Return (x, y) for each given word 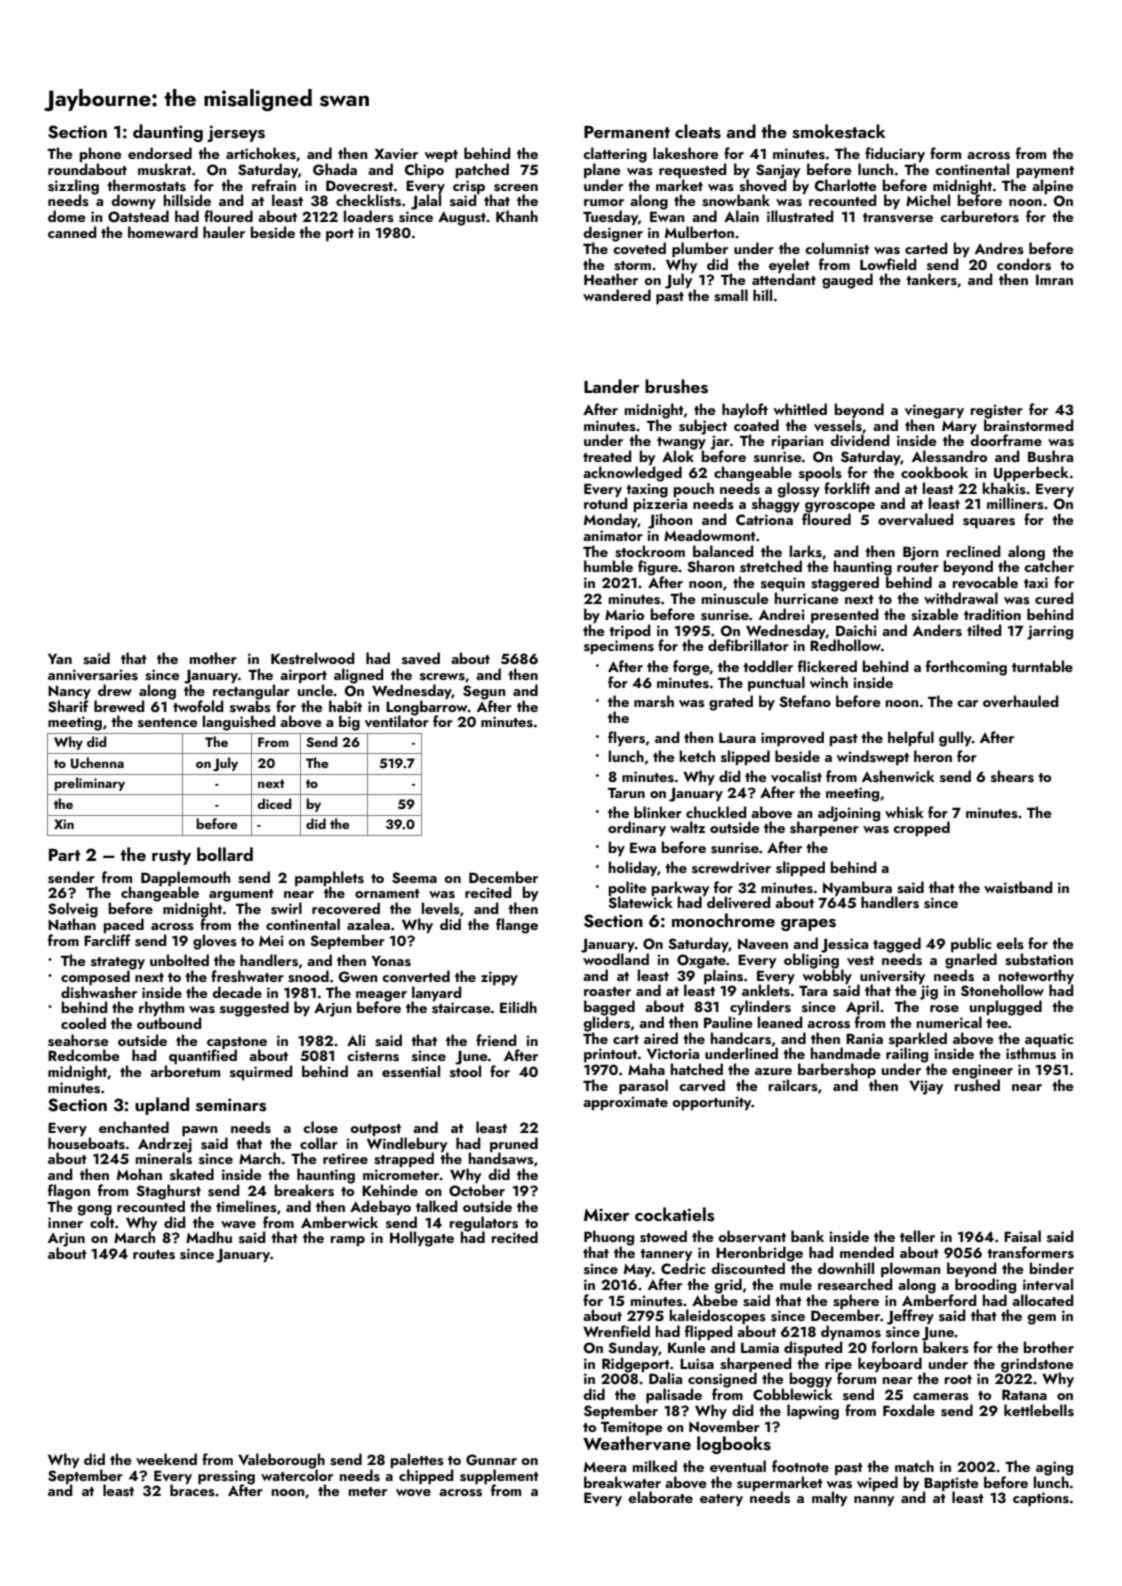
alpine (1053, 186)
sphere (856, 1301)
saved (421, 658)
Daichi (856, 630)
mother (213, 658)
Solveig (73, 910)
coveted (639, 248)
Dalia (665, 1378)
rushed (977, 1085)
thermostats (146, 185)
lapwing (813, 1412)
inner (65, 1222)
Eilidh (518, 1007)
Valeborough (281, 1461)
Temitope (632, 1428)
